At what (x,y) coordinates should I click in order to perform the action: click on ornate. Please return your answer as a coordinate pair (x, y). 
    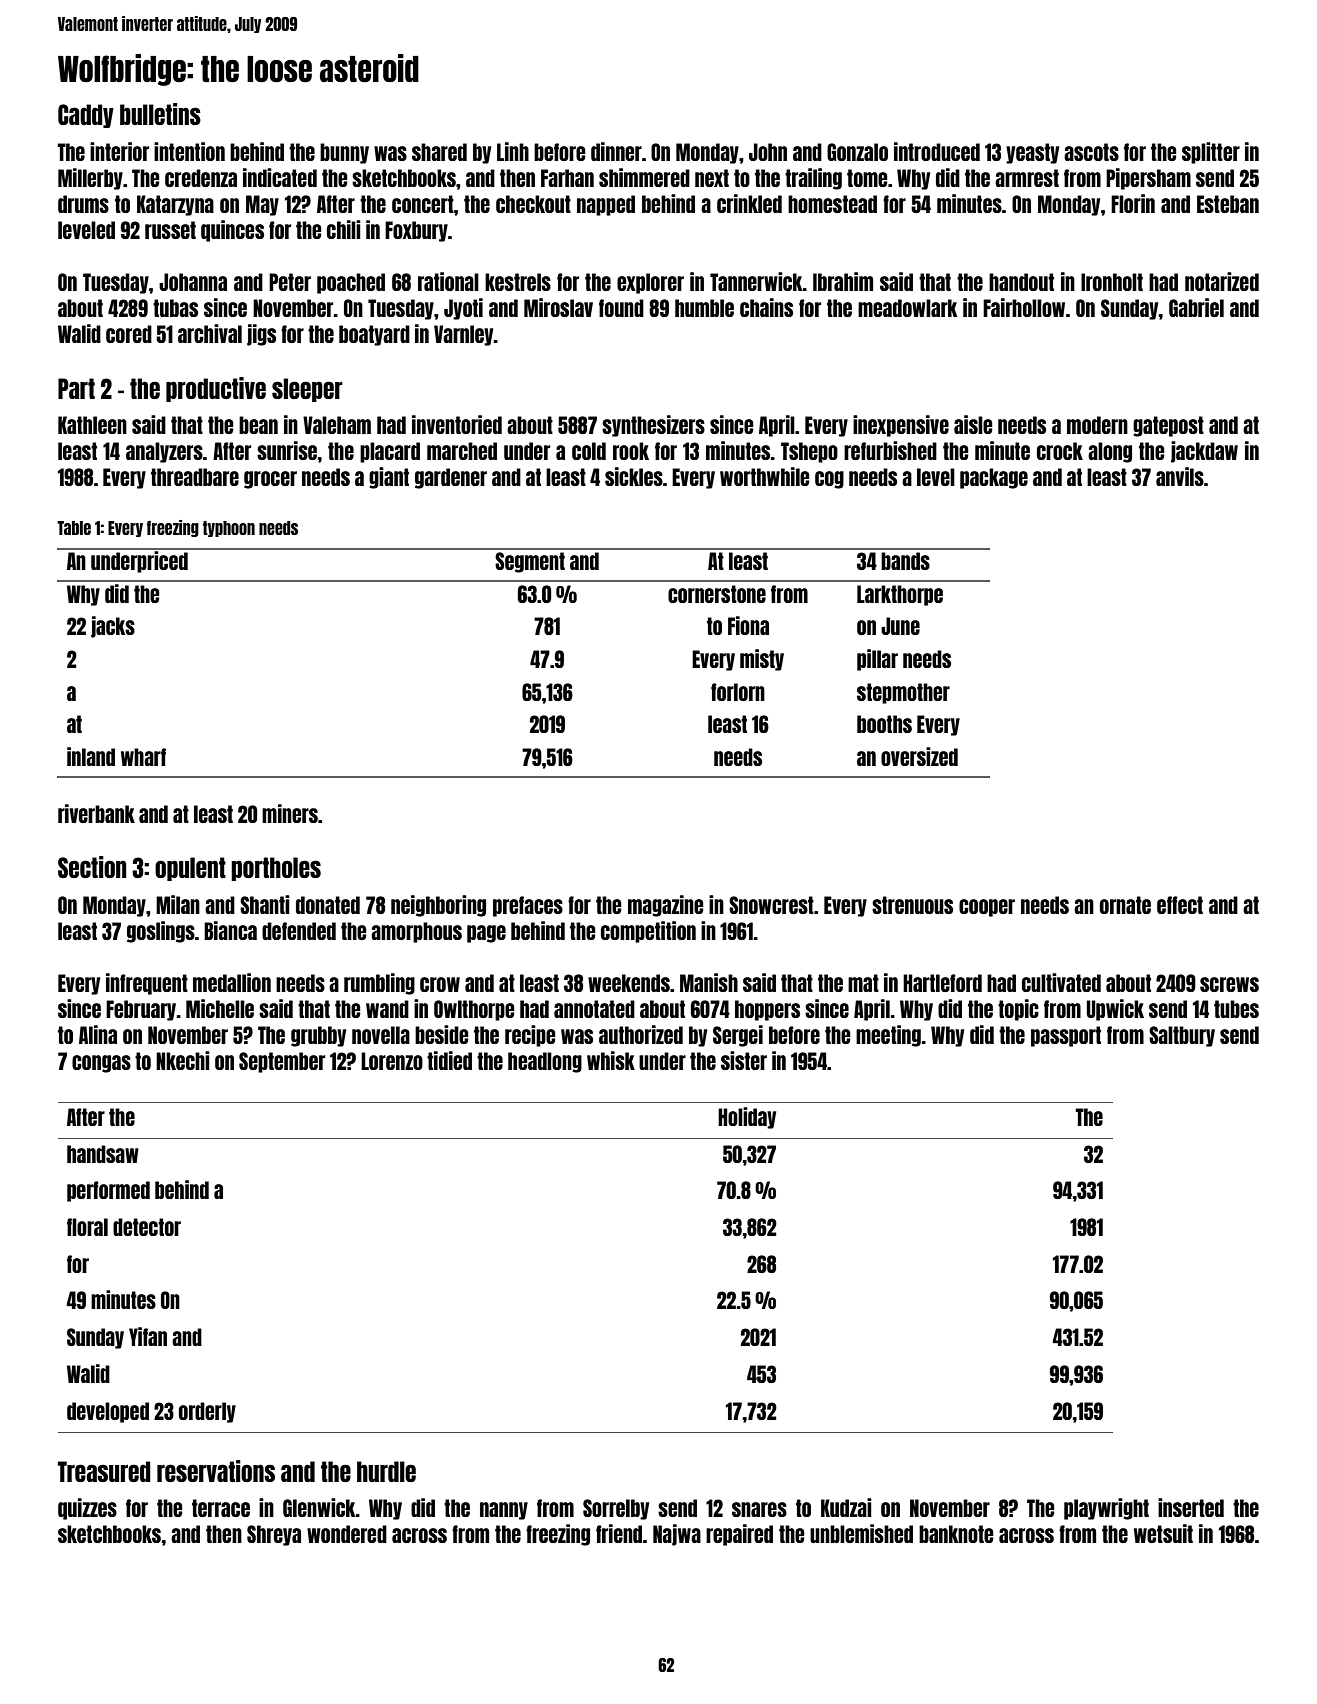
    Looking at the image, I should click on (1125, 905).
